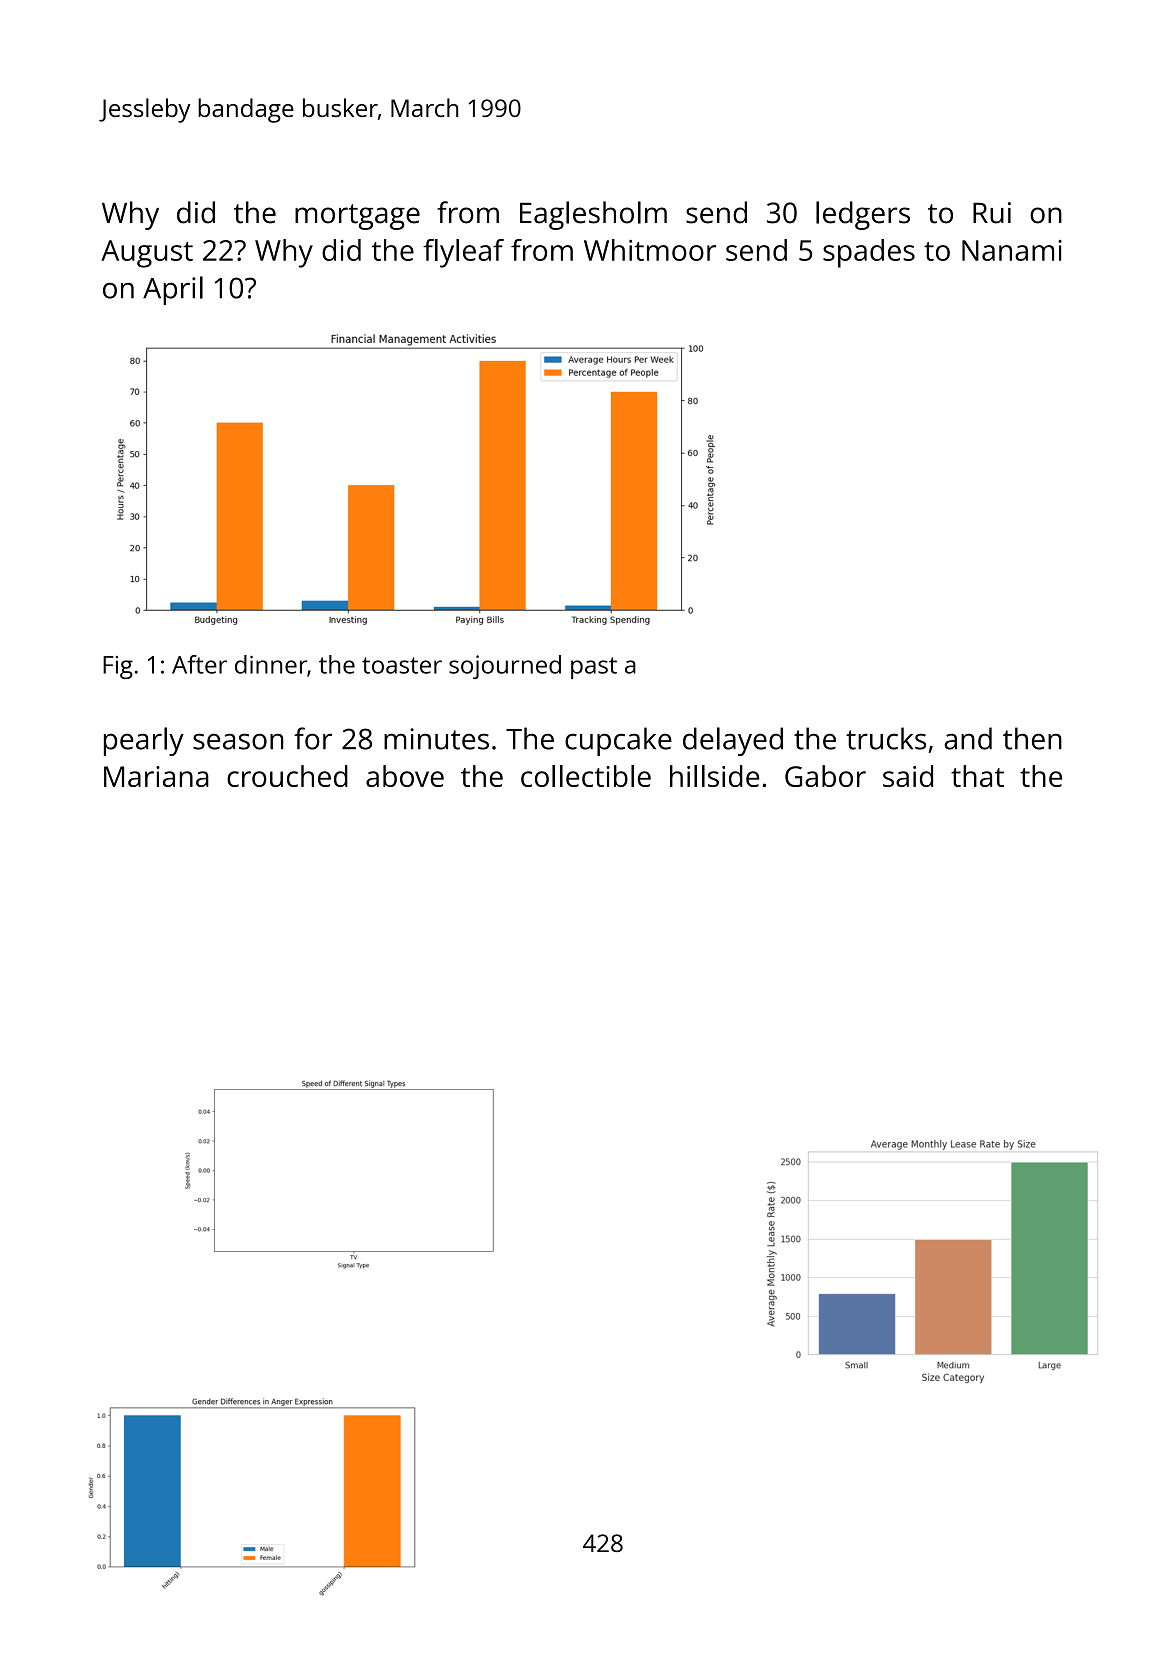  I want to click on spades, so click(869, 253).
